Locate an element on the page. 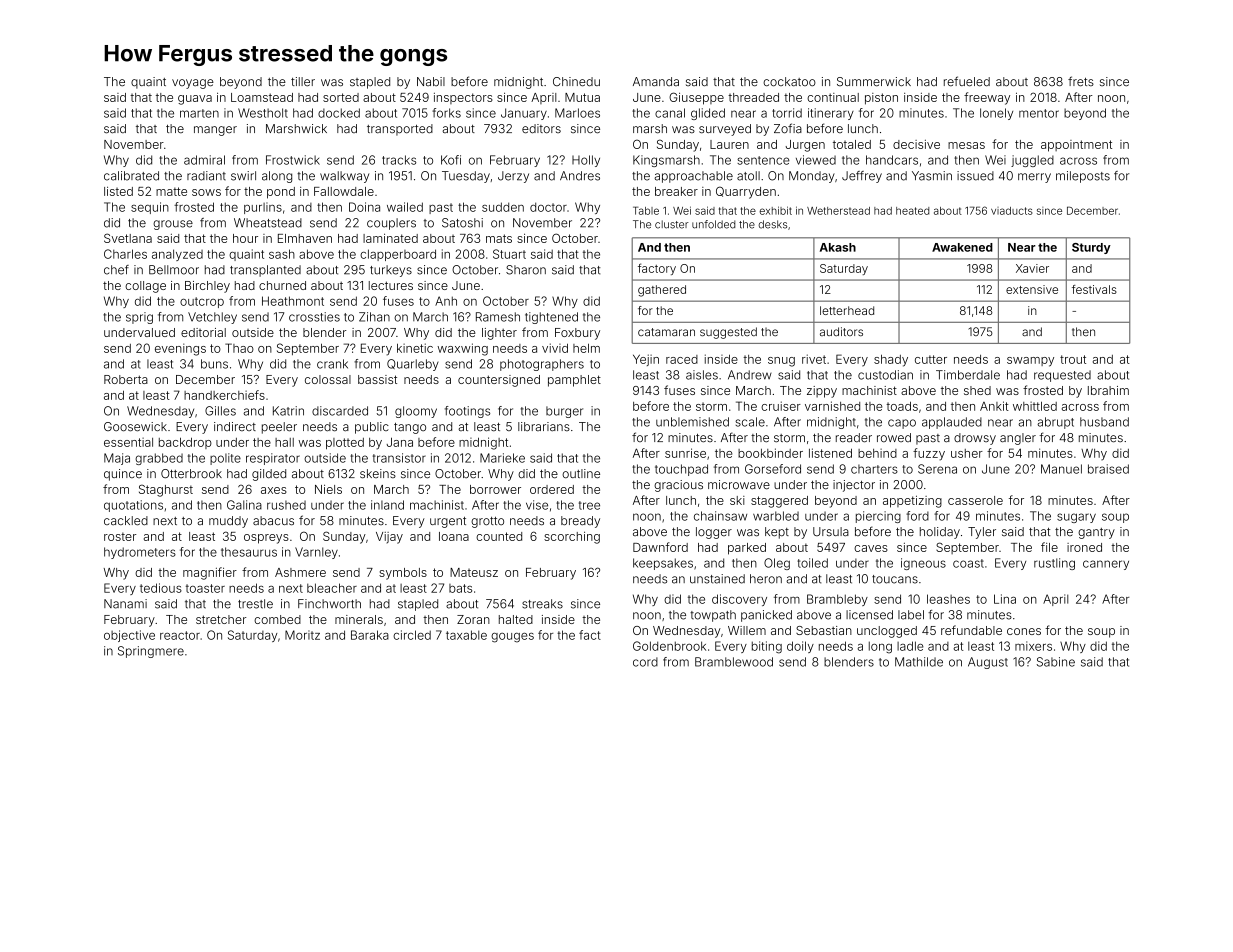 This image has width=1233, height=952. clapperboard is located at coordinates (398, 255).
